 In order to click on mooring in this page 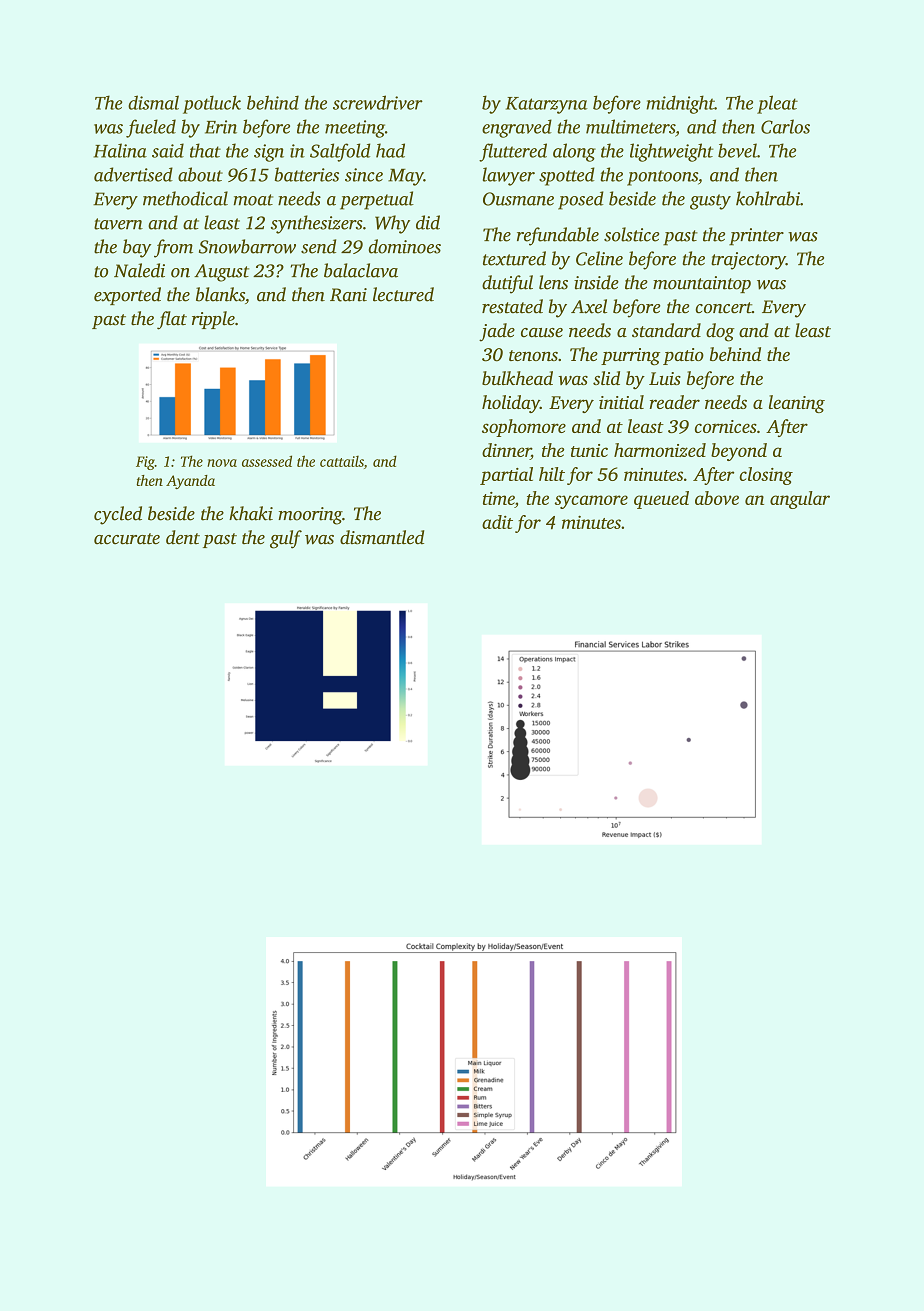, I will do `click(310, 516)`.
